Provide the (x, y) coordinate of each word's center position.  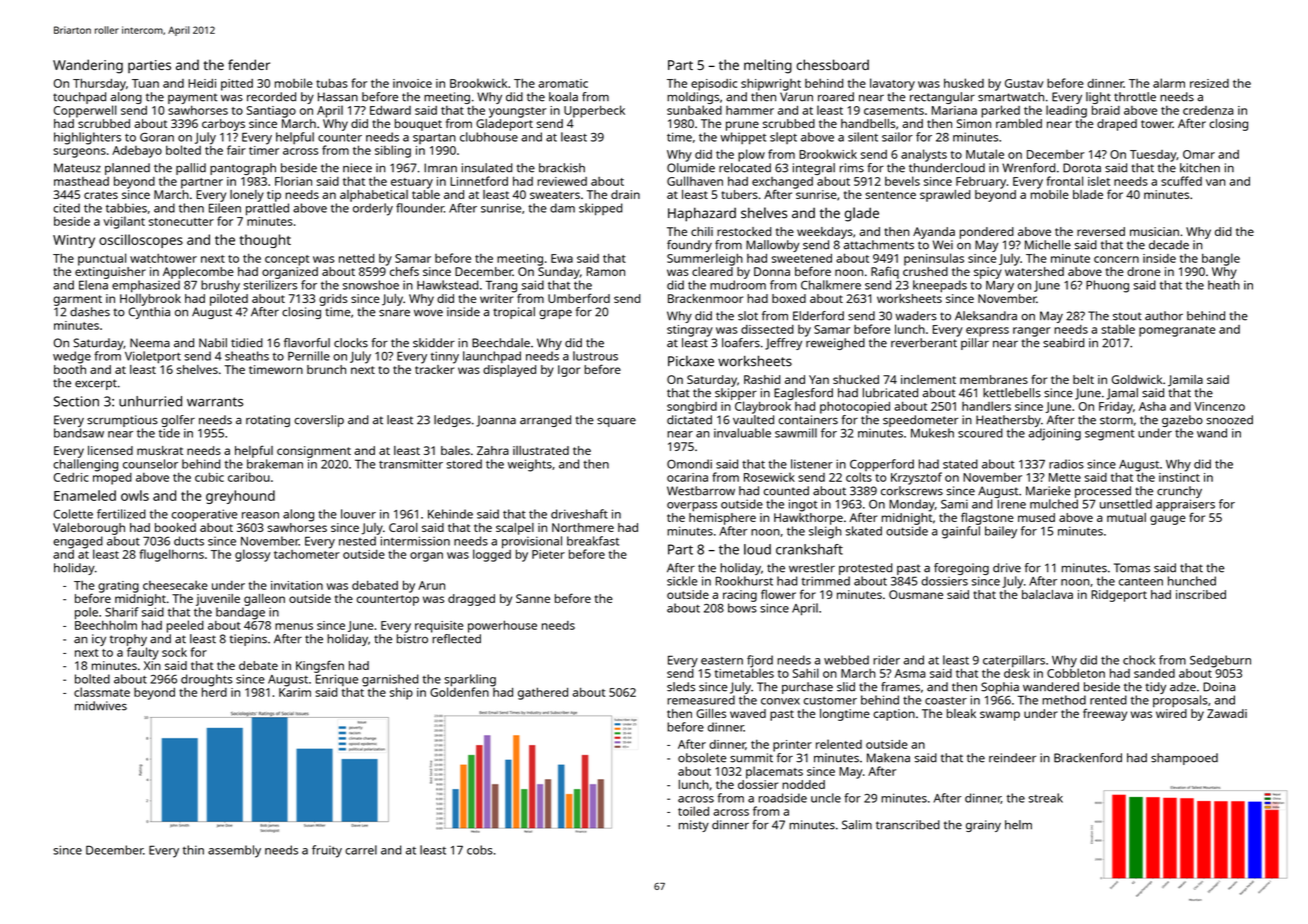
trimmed (825, 581)
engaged (78, 542)
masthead (81, 181)
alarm (1169, 83)
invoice (412, 83)
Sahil (806, 673)
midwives (101, 706)
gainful (961, 532)
